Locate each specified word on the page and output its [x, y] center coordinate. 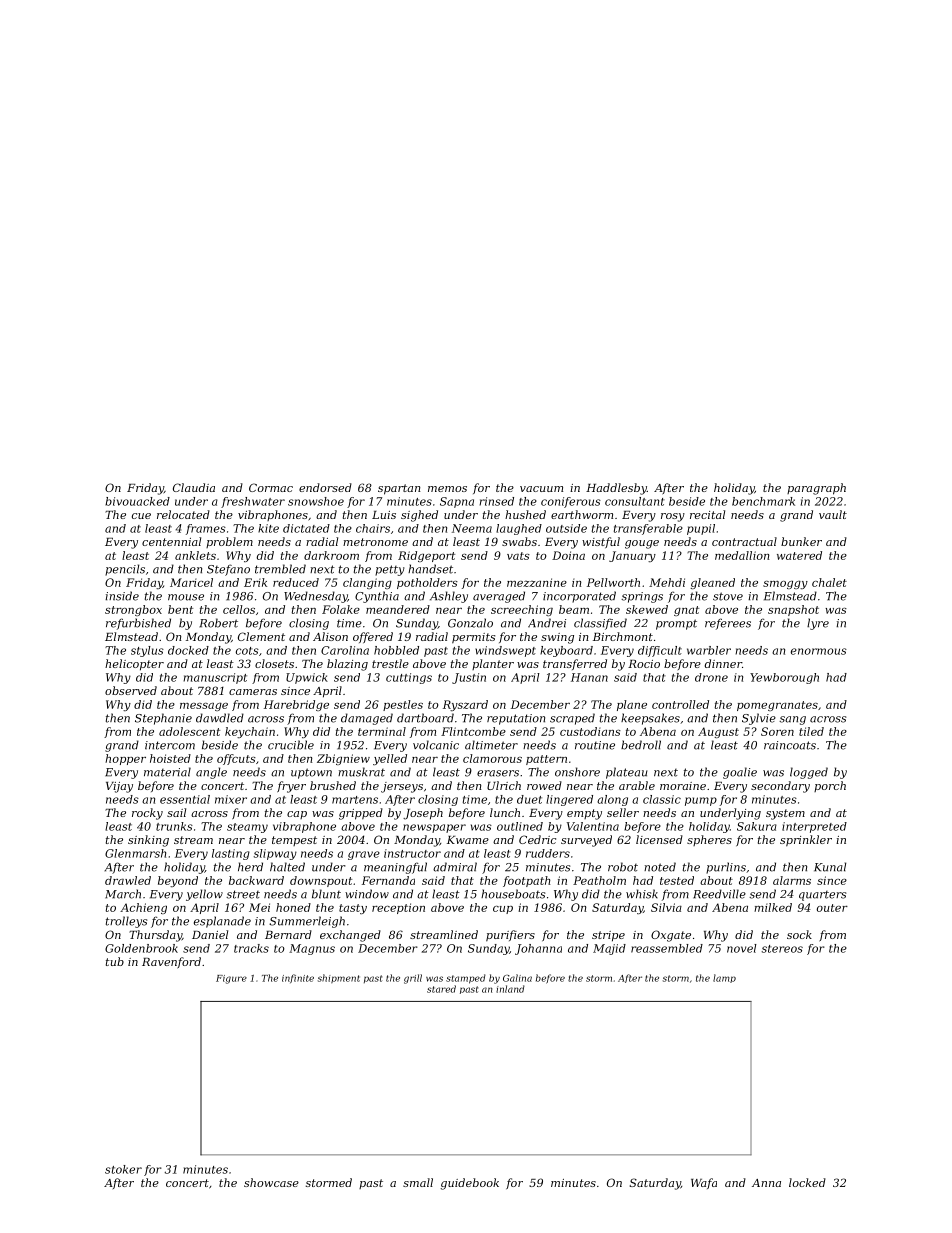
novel [742, 948]
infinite [298, 978]
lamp [724, 978]
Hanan [589, 677]
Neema [472, 528]
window [367, 894]
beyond [178, 881]
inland [510, 989]
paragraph [816, 489]
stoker [123, 1169]
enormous [819, 651]
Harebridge [296, 705]
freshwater [253, 502]
